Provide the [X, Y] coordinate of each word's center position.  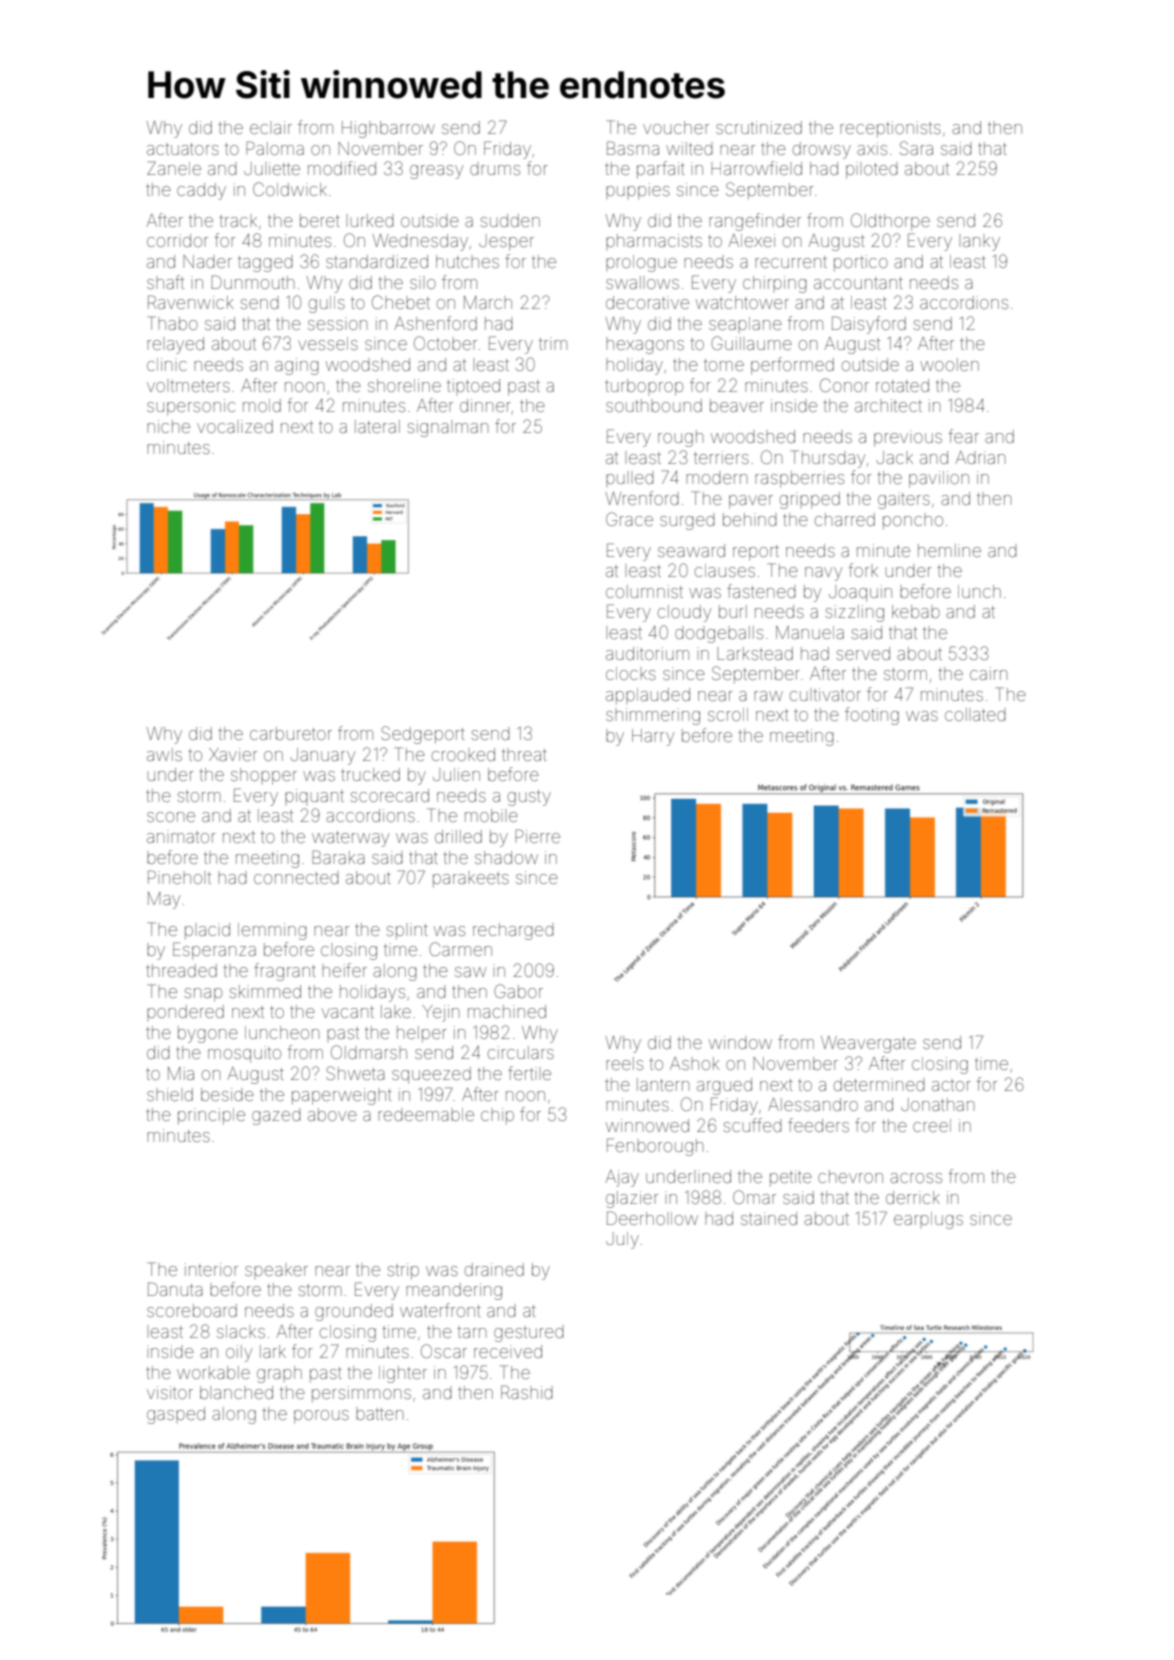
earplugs [928, 1220]
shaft [165, 282]
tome [724, 365]
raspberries [799, 479]
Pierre [537, 836]
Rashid [527, 1392]
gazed [276, 1116]
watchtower [742, 302]
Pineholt [179, 877]
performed [792, 366]
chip [497, 1116]
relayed [175, 345]
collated [975, 714]
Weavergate [868, 1044]
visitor [170, 1392]
